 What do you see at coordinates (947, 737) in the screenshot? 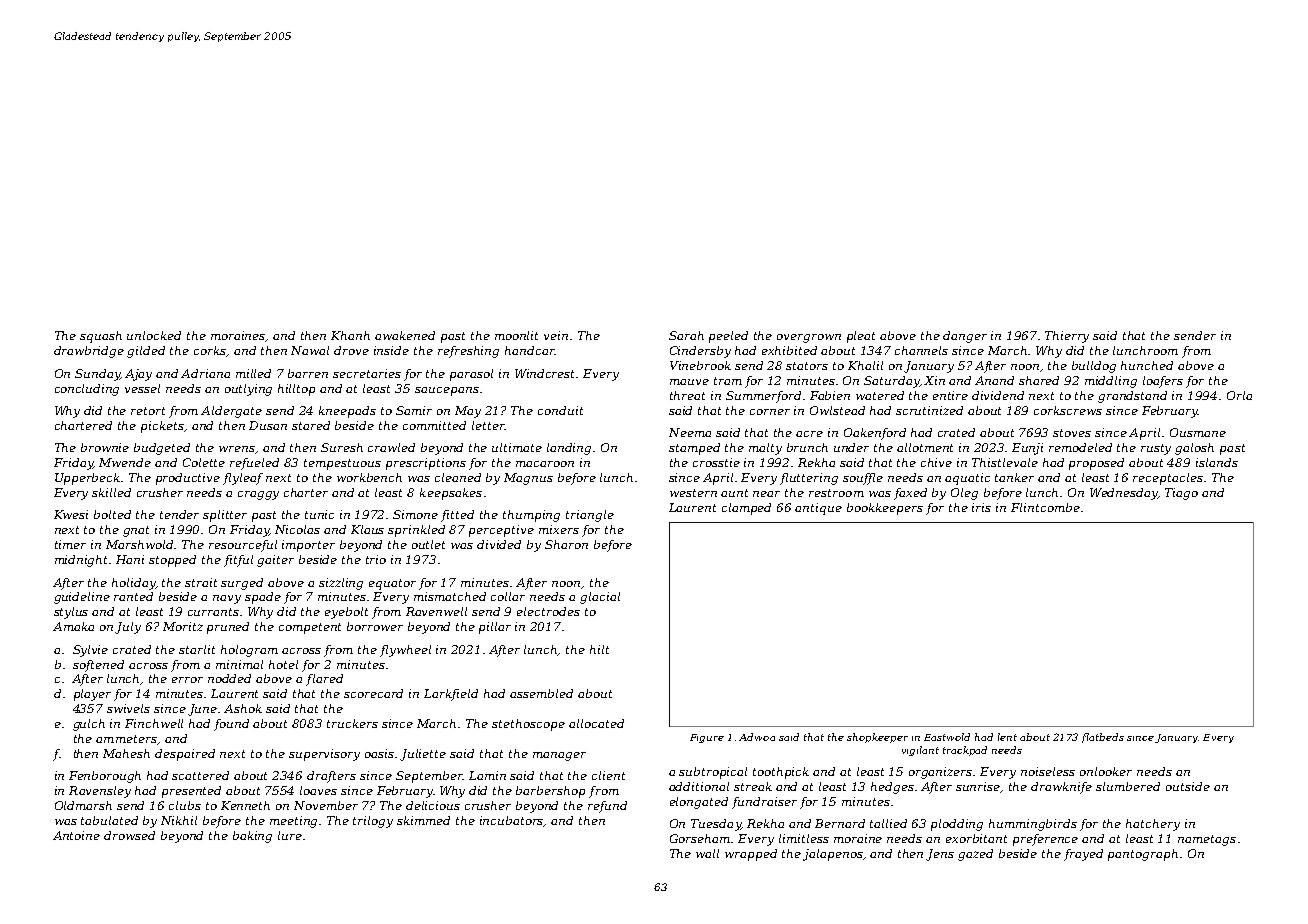
I see `Eastwold` at bounding box center [947, 737].
